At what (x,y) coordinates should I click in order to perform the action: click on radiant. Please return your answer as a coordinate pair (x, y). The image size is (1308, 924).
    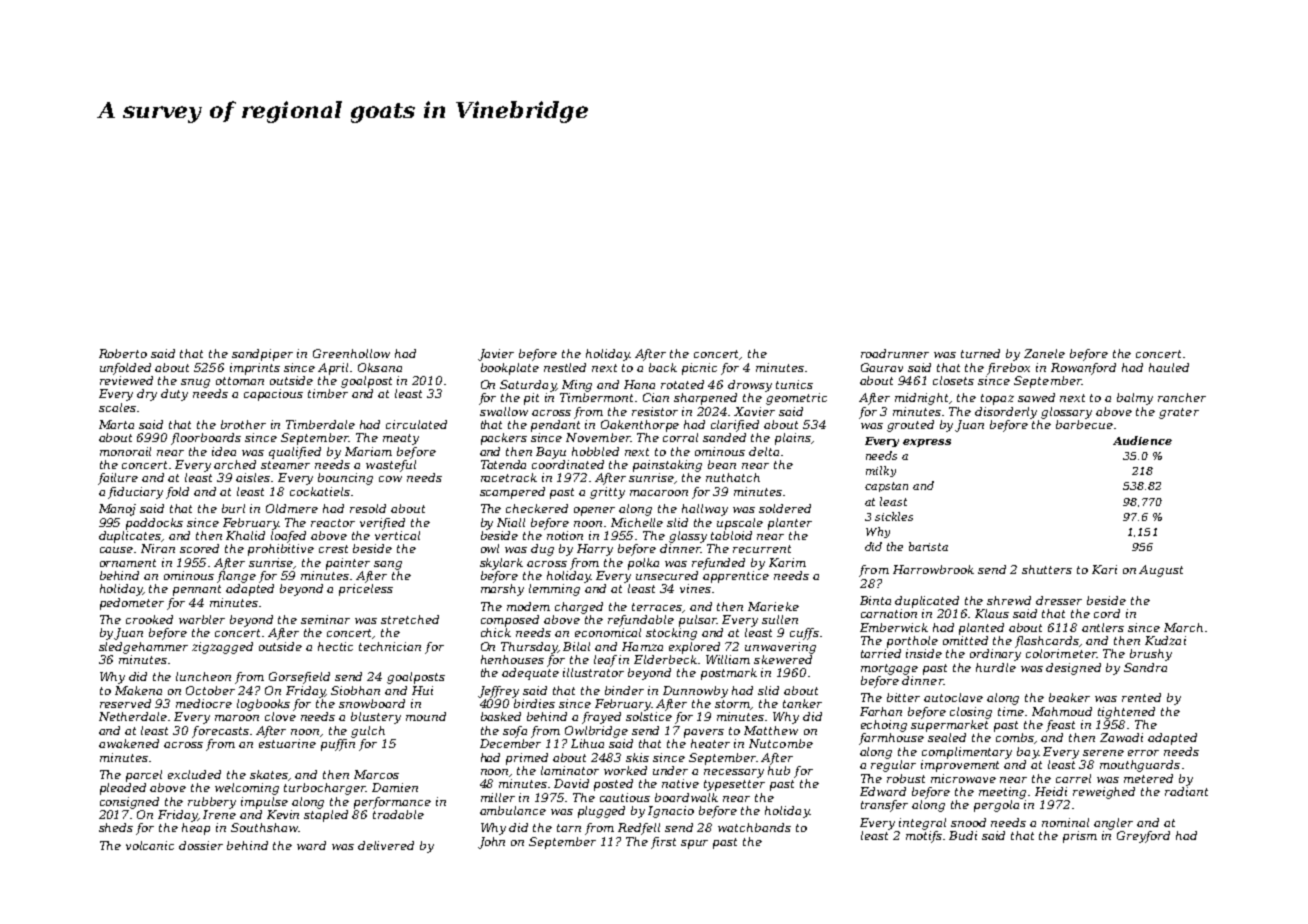
    Looking at the image, I should click on (1186, 791).
